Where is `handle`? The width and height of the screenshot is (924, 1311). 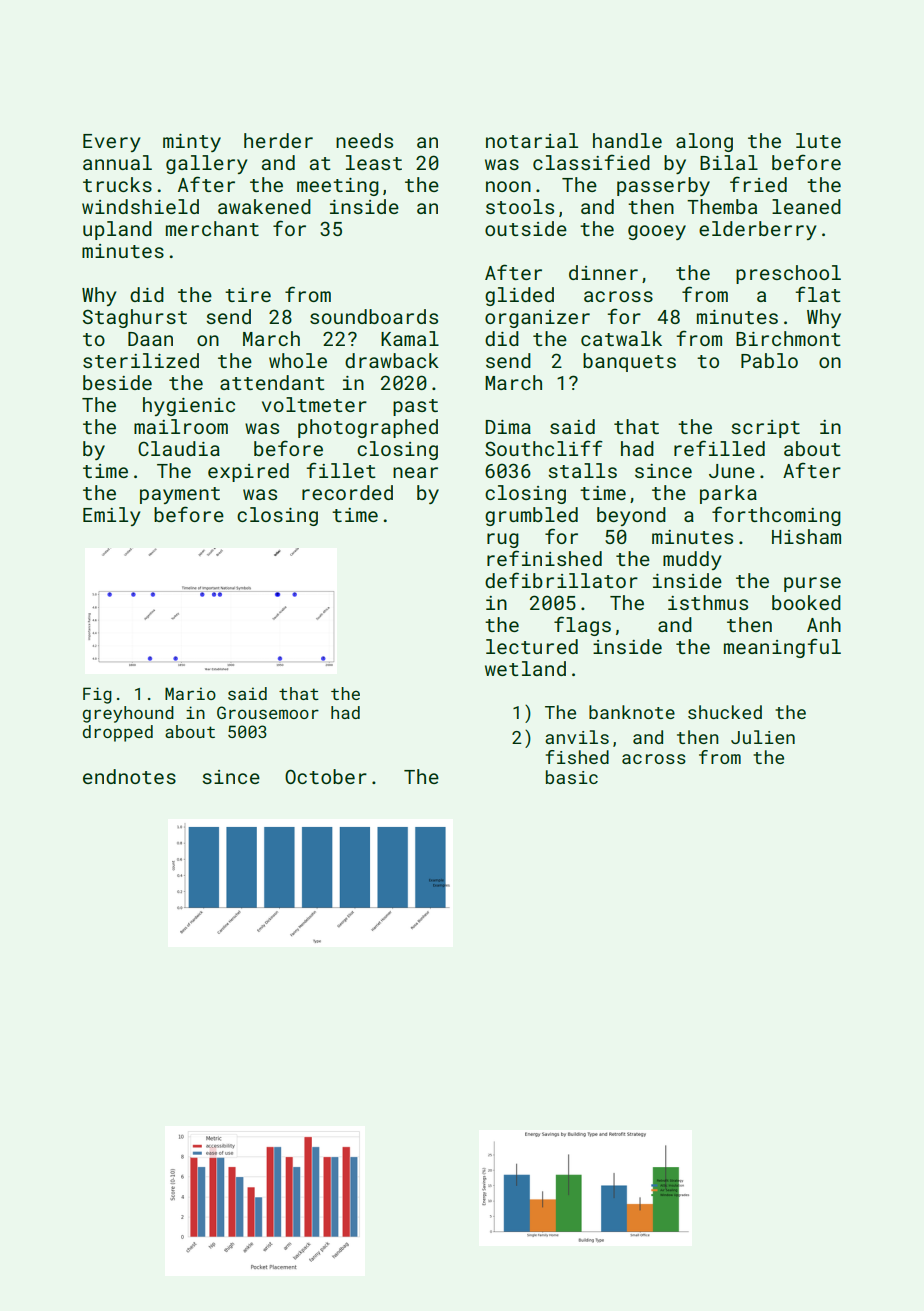
handle is located at coordinates (627, 140).
